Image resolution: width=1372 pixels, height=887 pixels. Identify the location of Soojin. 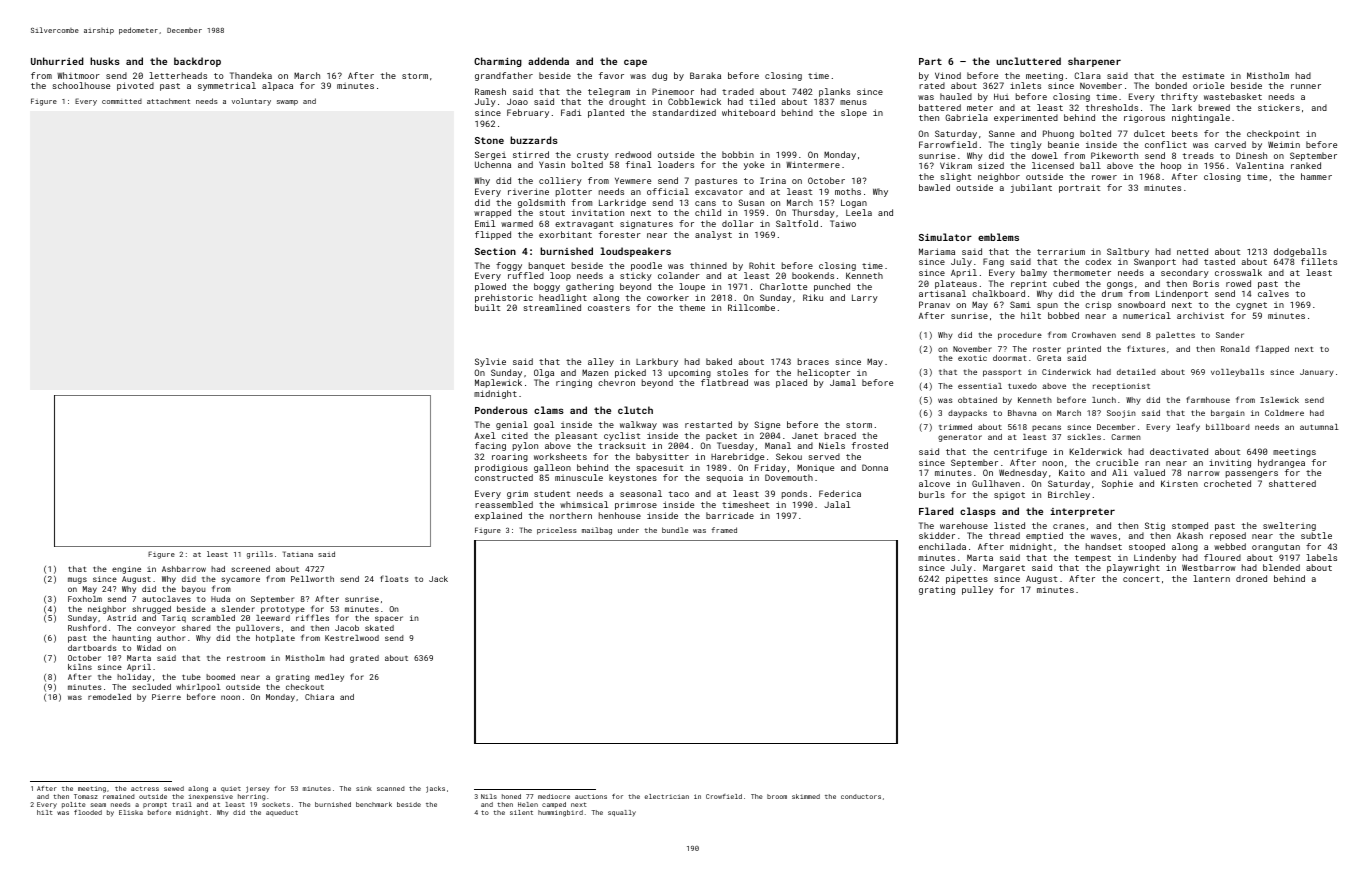
(1121, 414).
